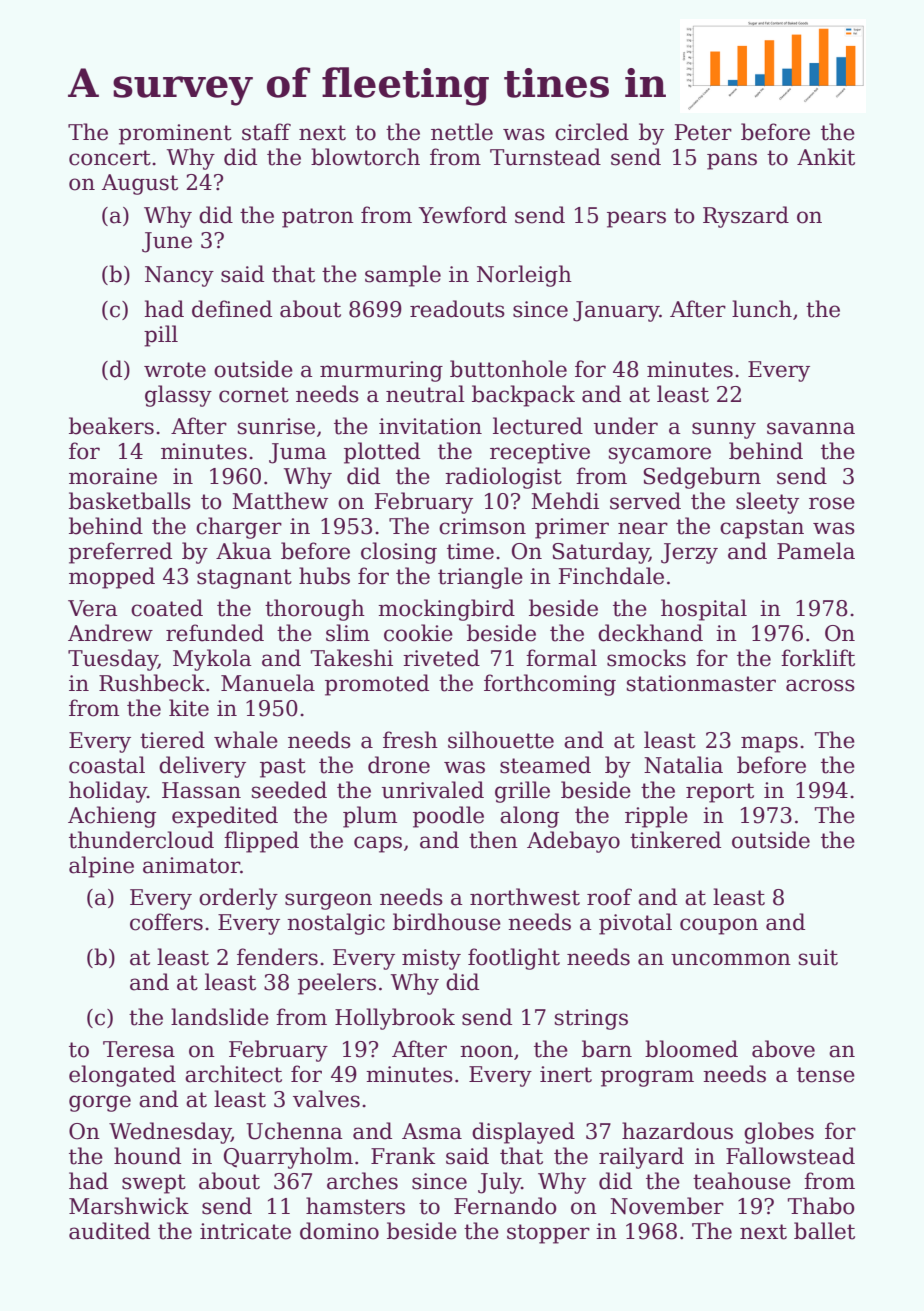 The height and width of the page is (1311, 924). I want to click on readouts, so click(457, 309).
